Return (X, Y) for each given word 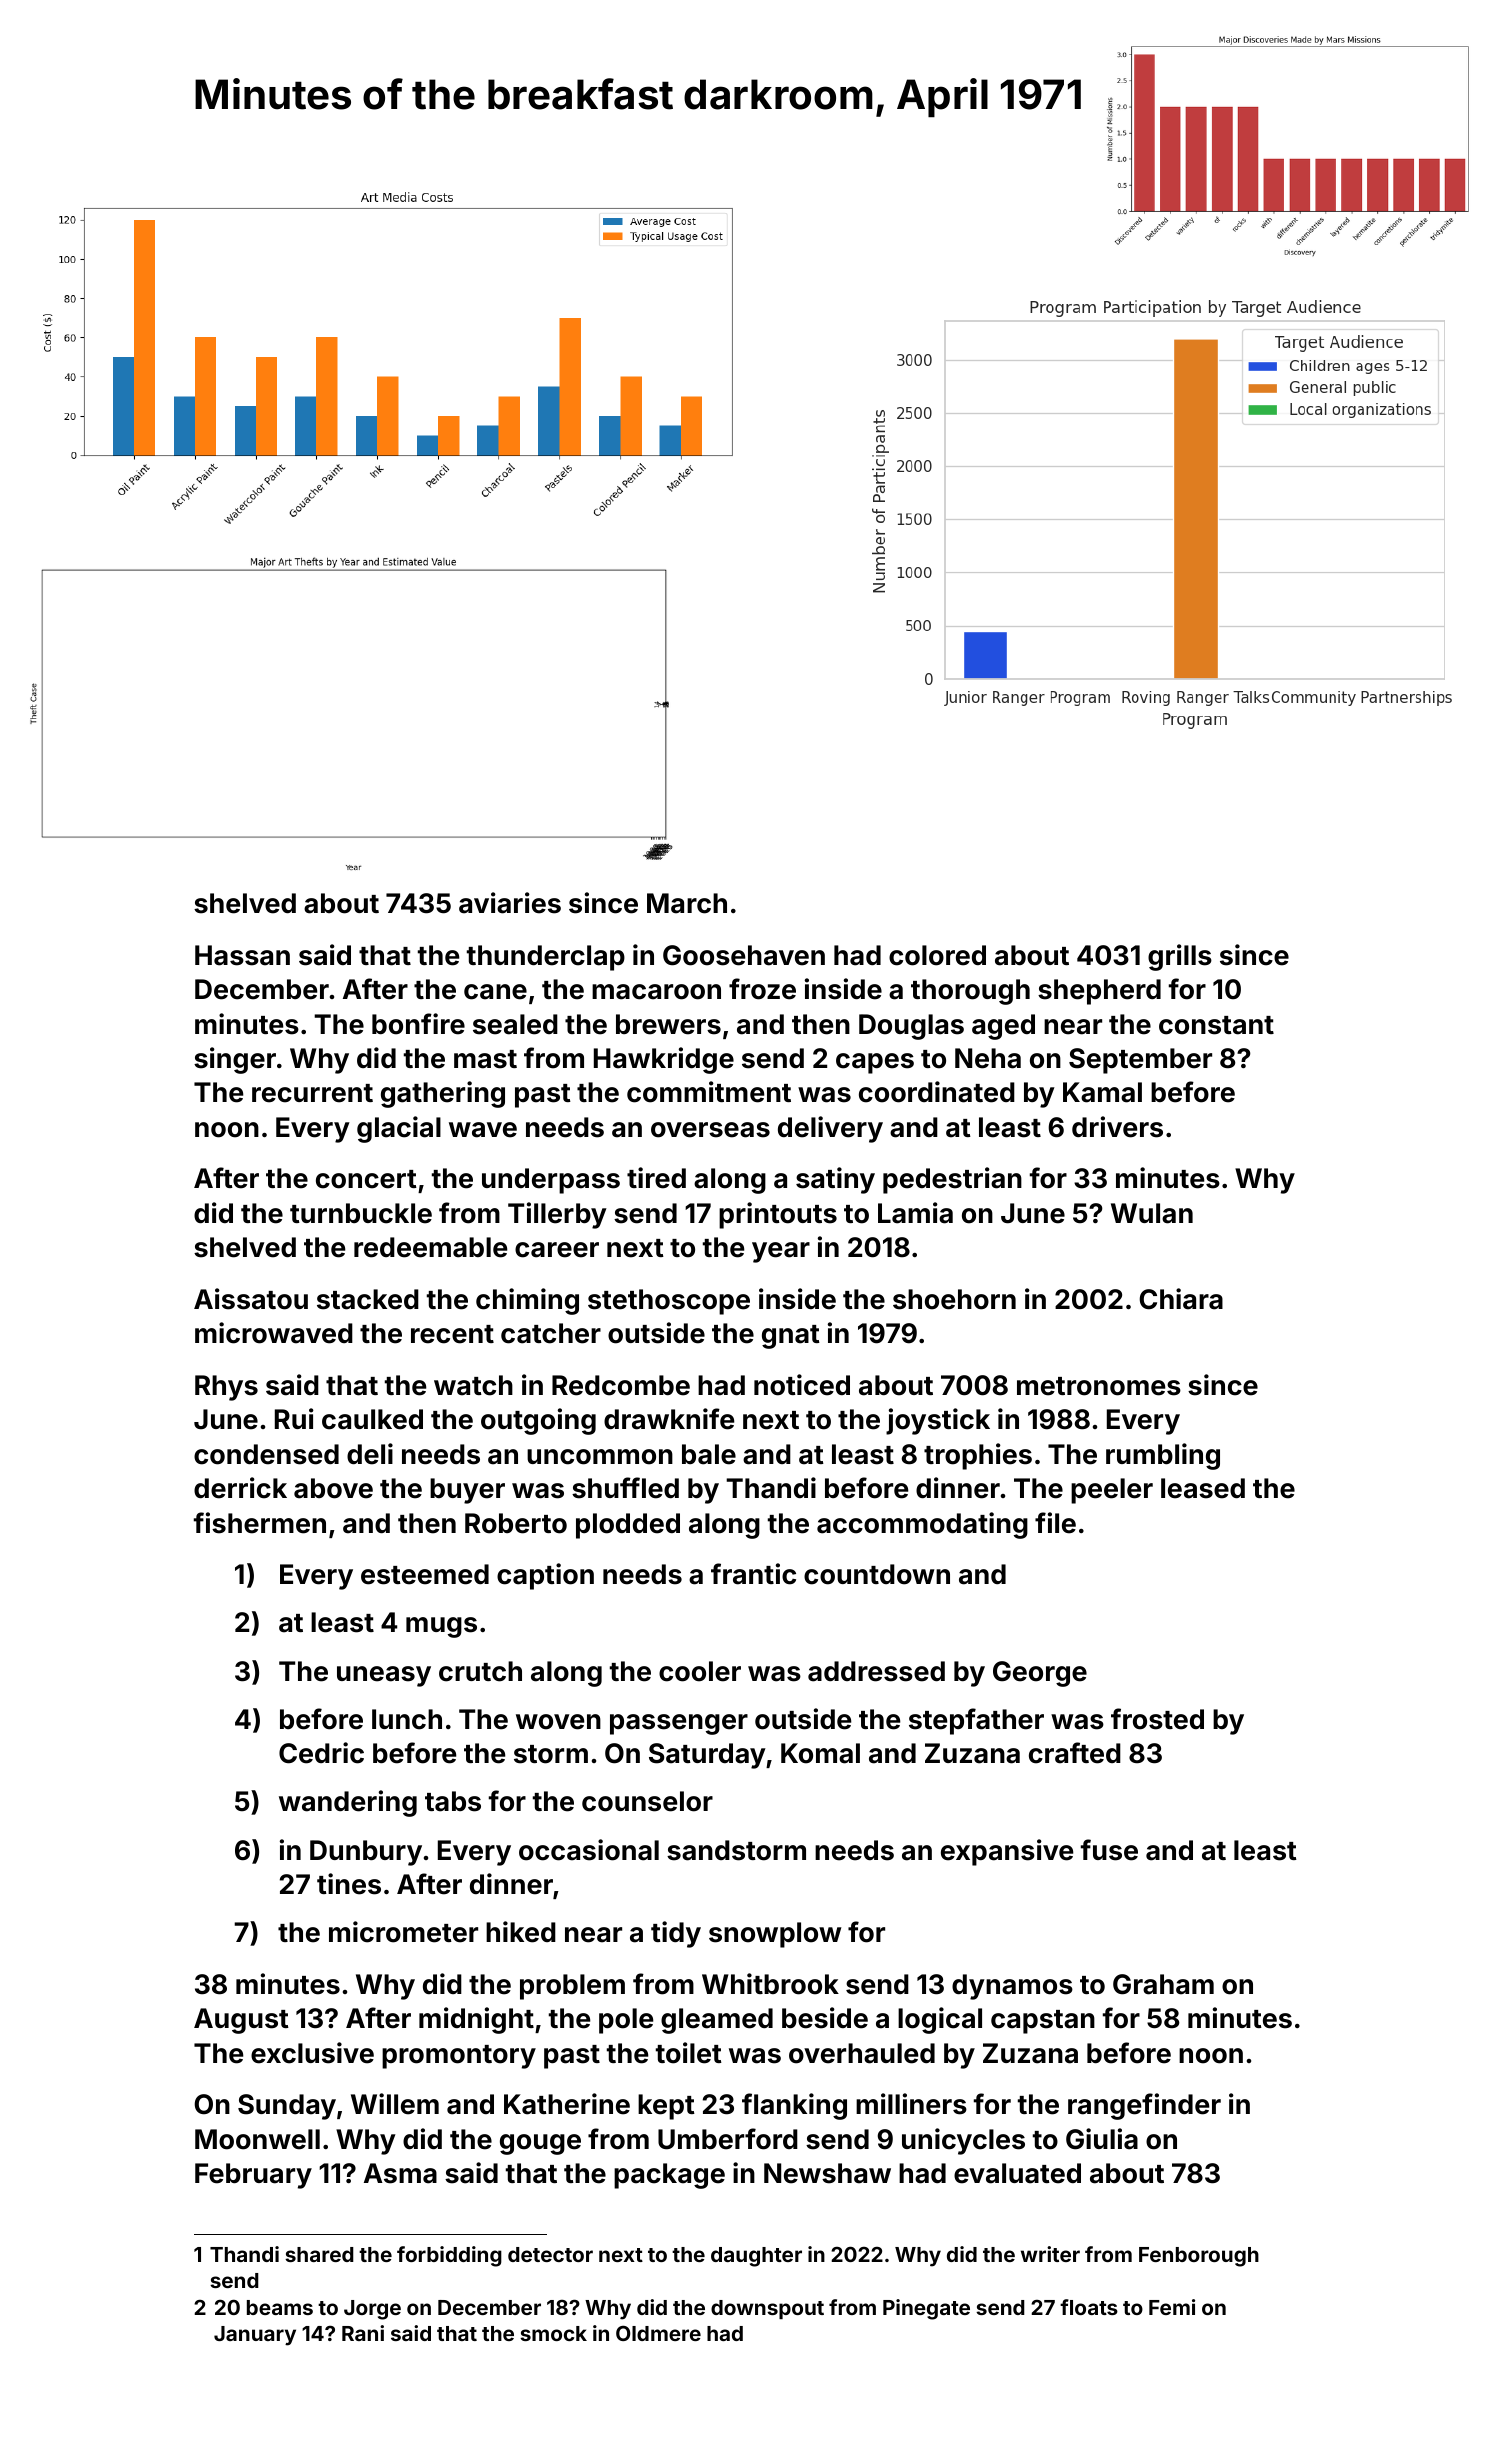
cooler (700, 1671)
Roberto (516, 1523)
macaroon (656, 992)
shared (319, 2254)
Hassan (242, 955)
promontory (459, 2057)
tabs (453, 1801)
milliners (911, 2104)
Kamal (1102, 1092)
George (1040, 1674)
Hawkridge (664, 1060)
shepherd (1099, 992)
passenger (679, 1724)
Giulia (1102, 2139)
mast (485, 1059)
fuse (1109, 1850)
